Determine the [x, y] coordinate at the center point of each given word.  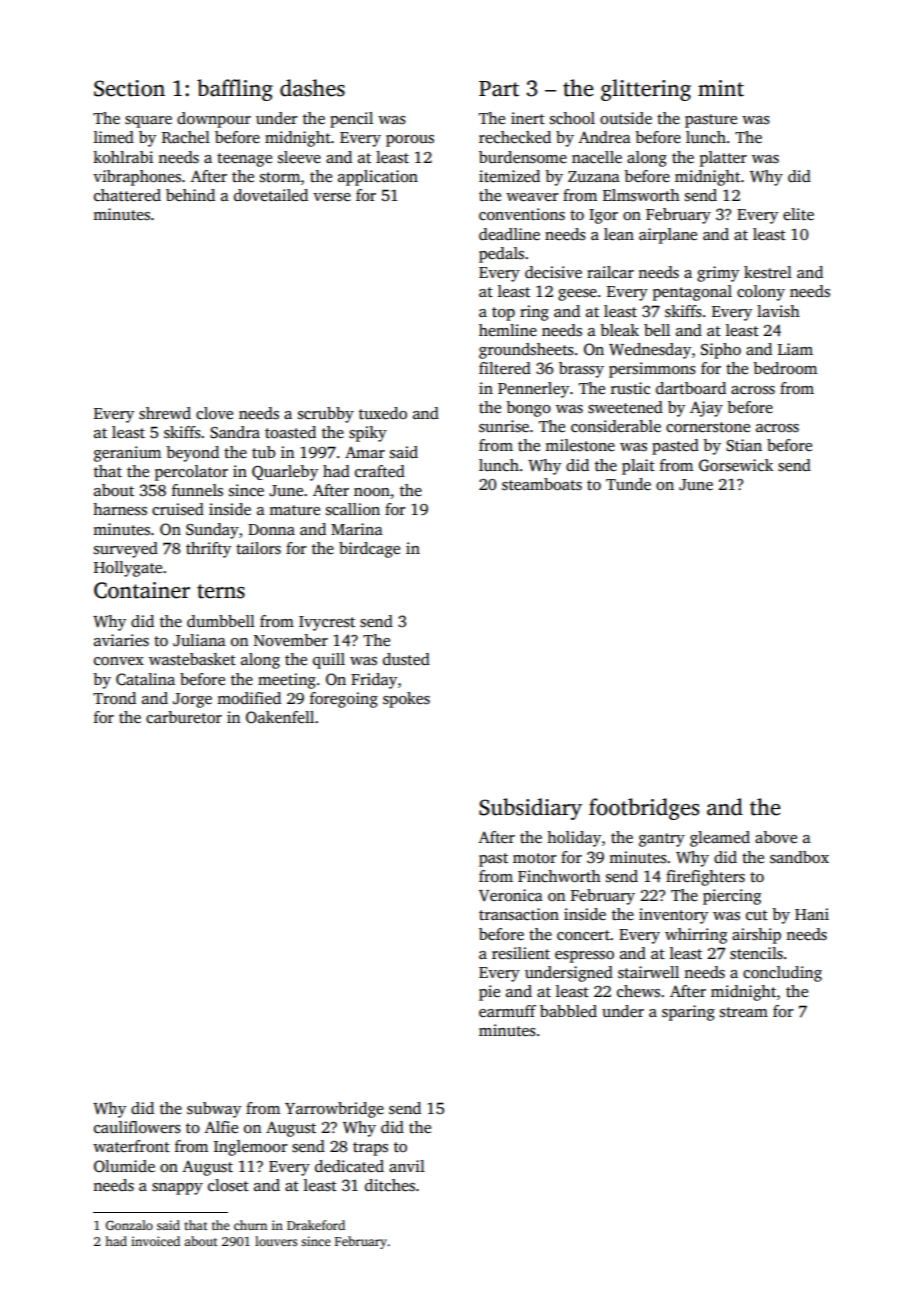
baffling [235, 90]
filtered [505, 368]
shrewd [165, 413]
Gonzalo [129, 1225]
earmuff [507, 1011]
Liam [795, 349]
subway [214, 1110]
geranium [127, 454]
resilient [521, 953]
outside [626, 118]
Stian [744, 445]
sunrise [504, 426]
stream [744, 1012]
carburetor [184, 717]
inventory [673, 916]
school [572, 118]
